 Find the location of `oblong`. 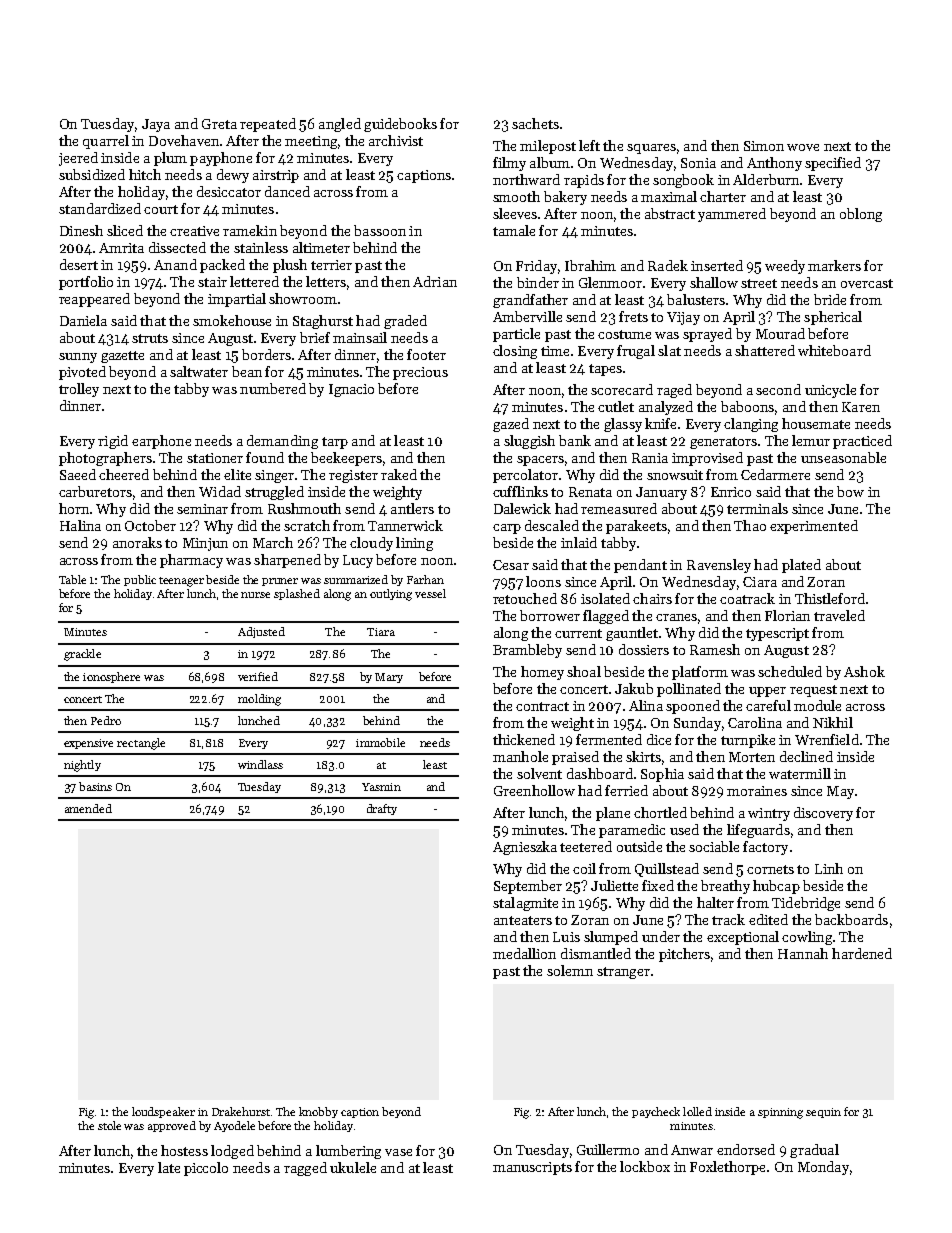

oblong is located at coordinates (861, 215).
